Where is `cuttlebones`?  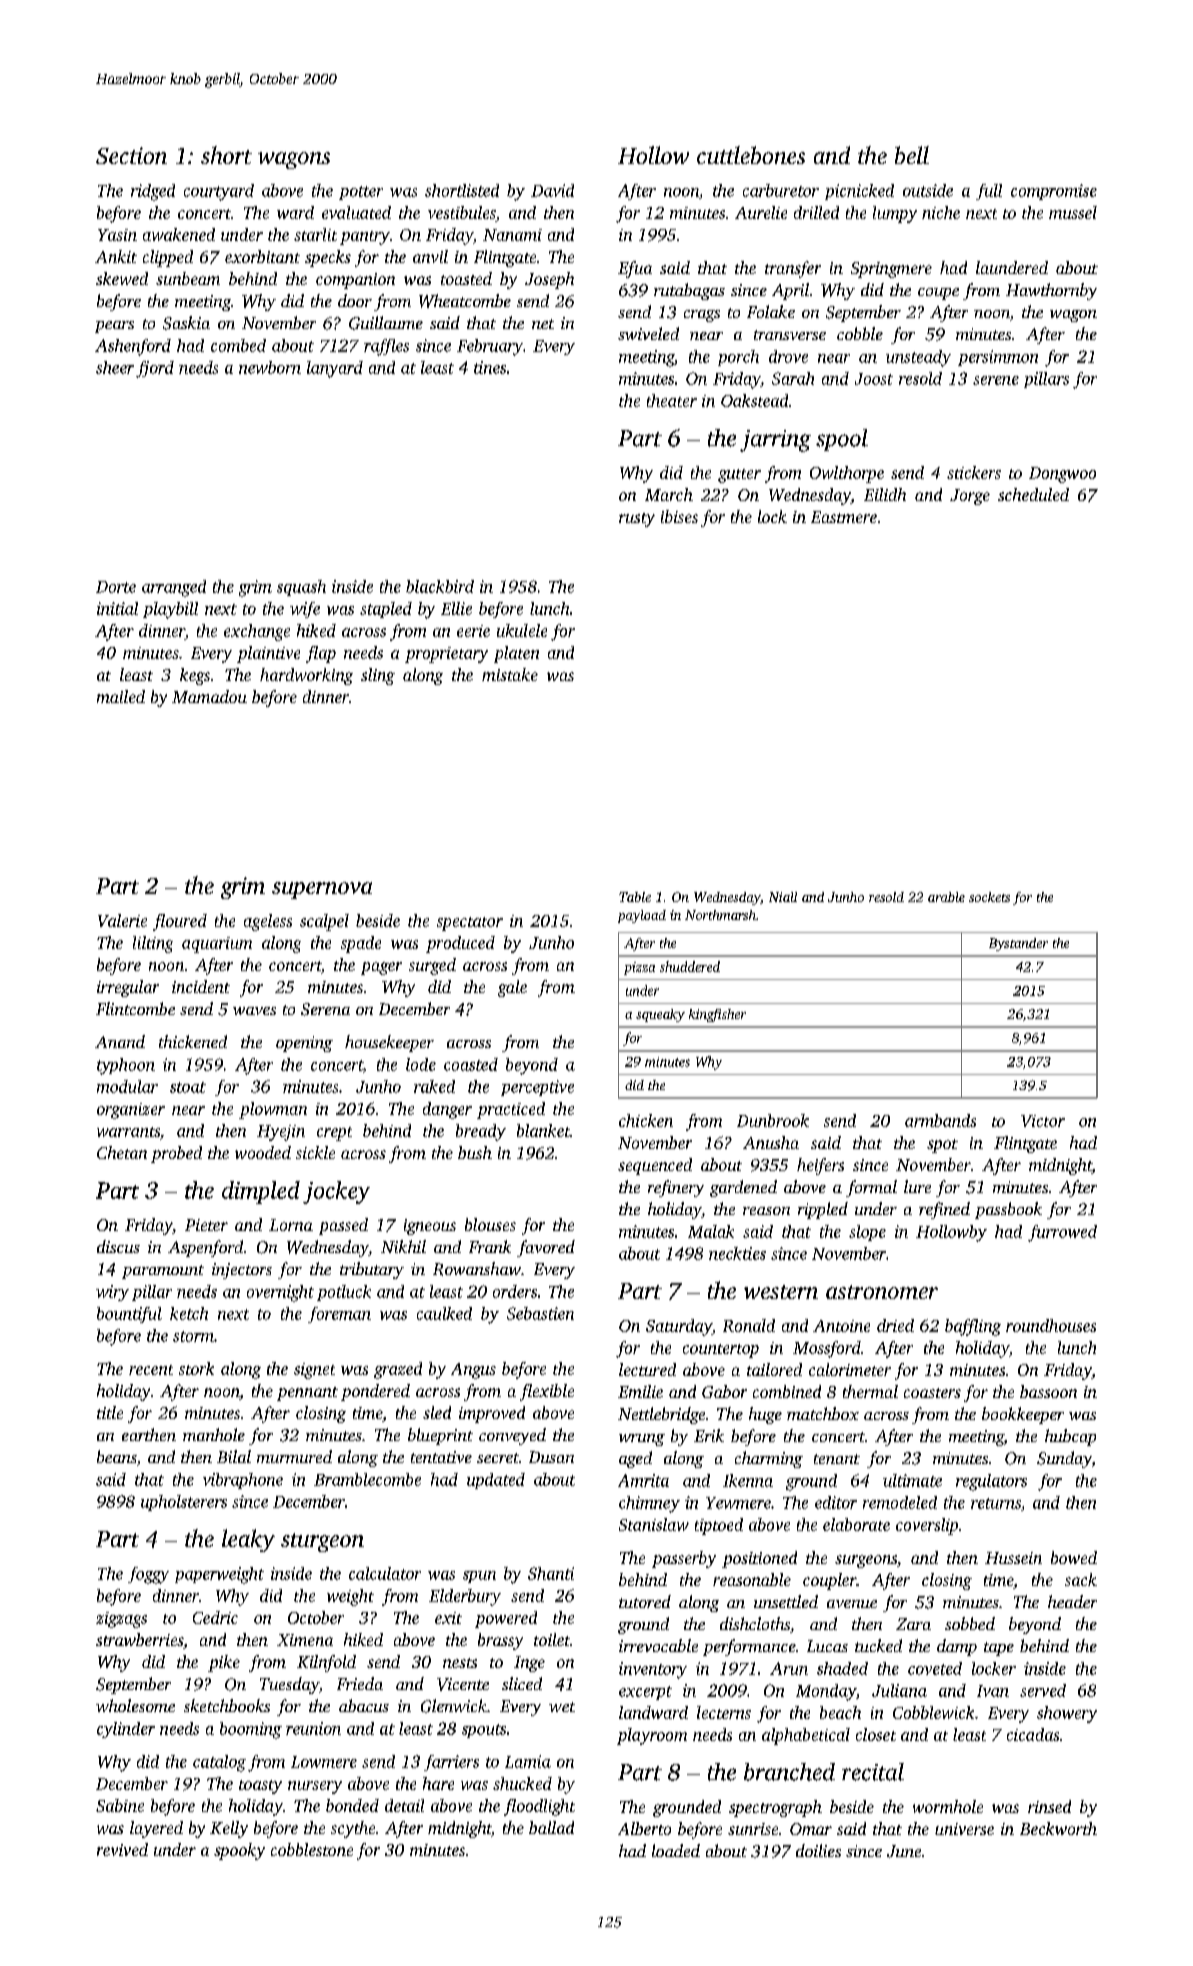
cuttlebones is located at coordinates (751, 155).
